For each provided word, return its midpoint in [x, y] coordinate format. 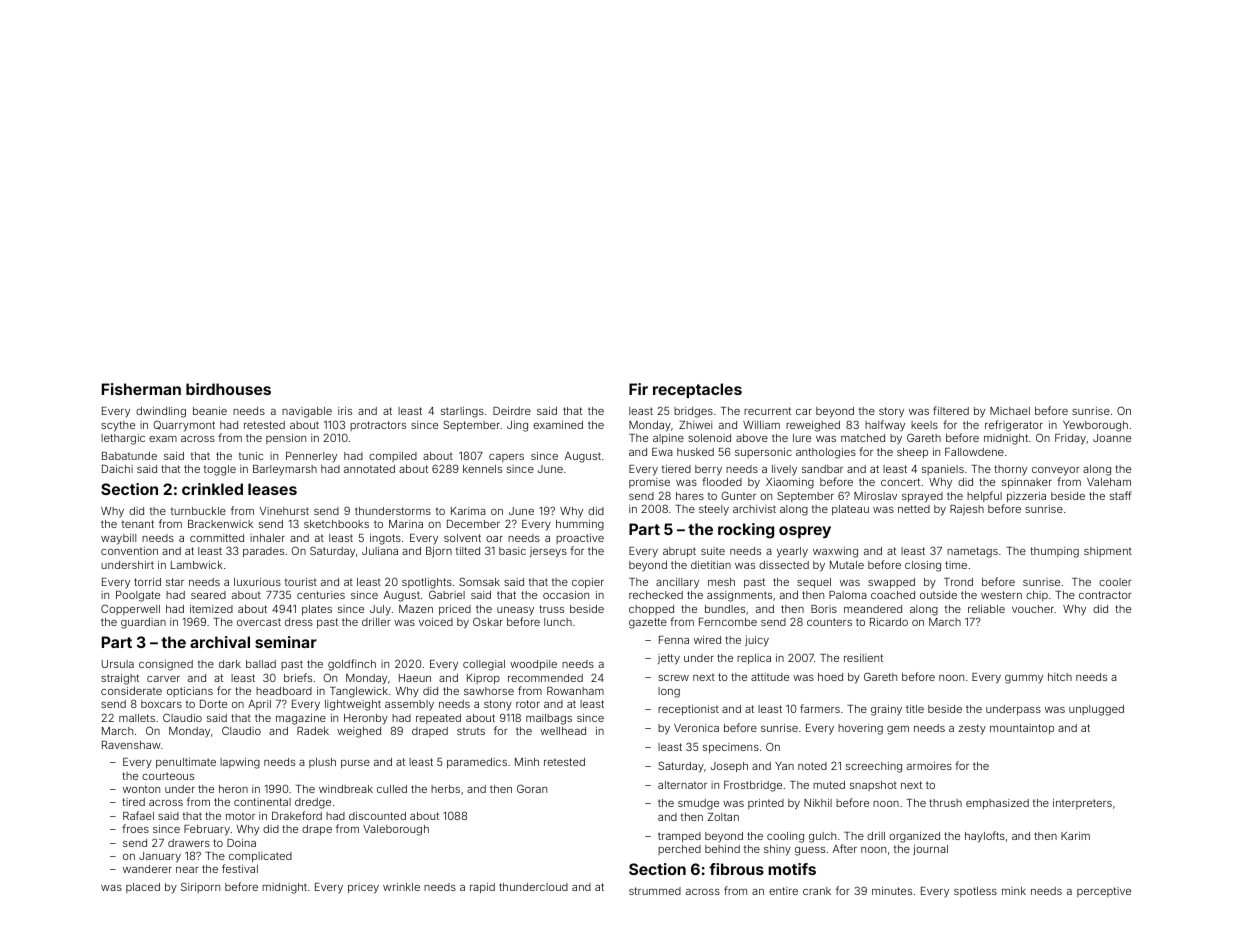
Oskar [488, 621]
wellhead [563, 731]
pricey [363, 888]
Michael [1010, 411]
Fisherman [141, 389]
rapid [482, 888]
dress [299, 622]
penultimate [186, 763]
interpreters [1082, 804]
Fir [638, 389]
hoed [830, 677]
